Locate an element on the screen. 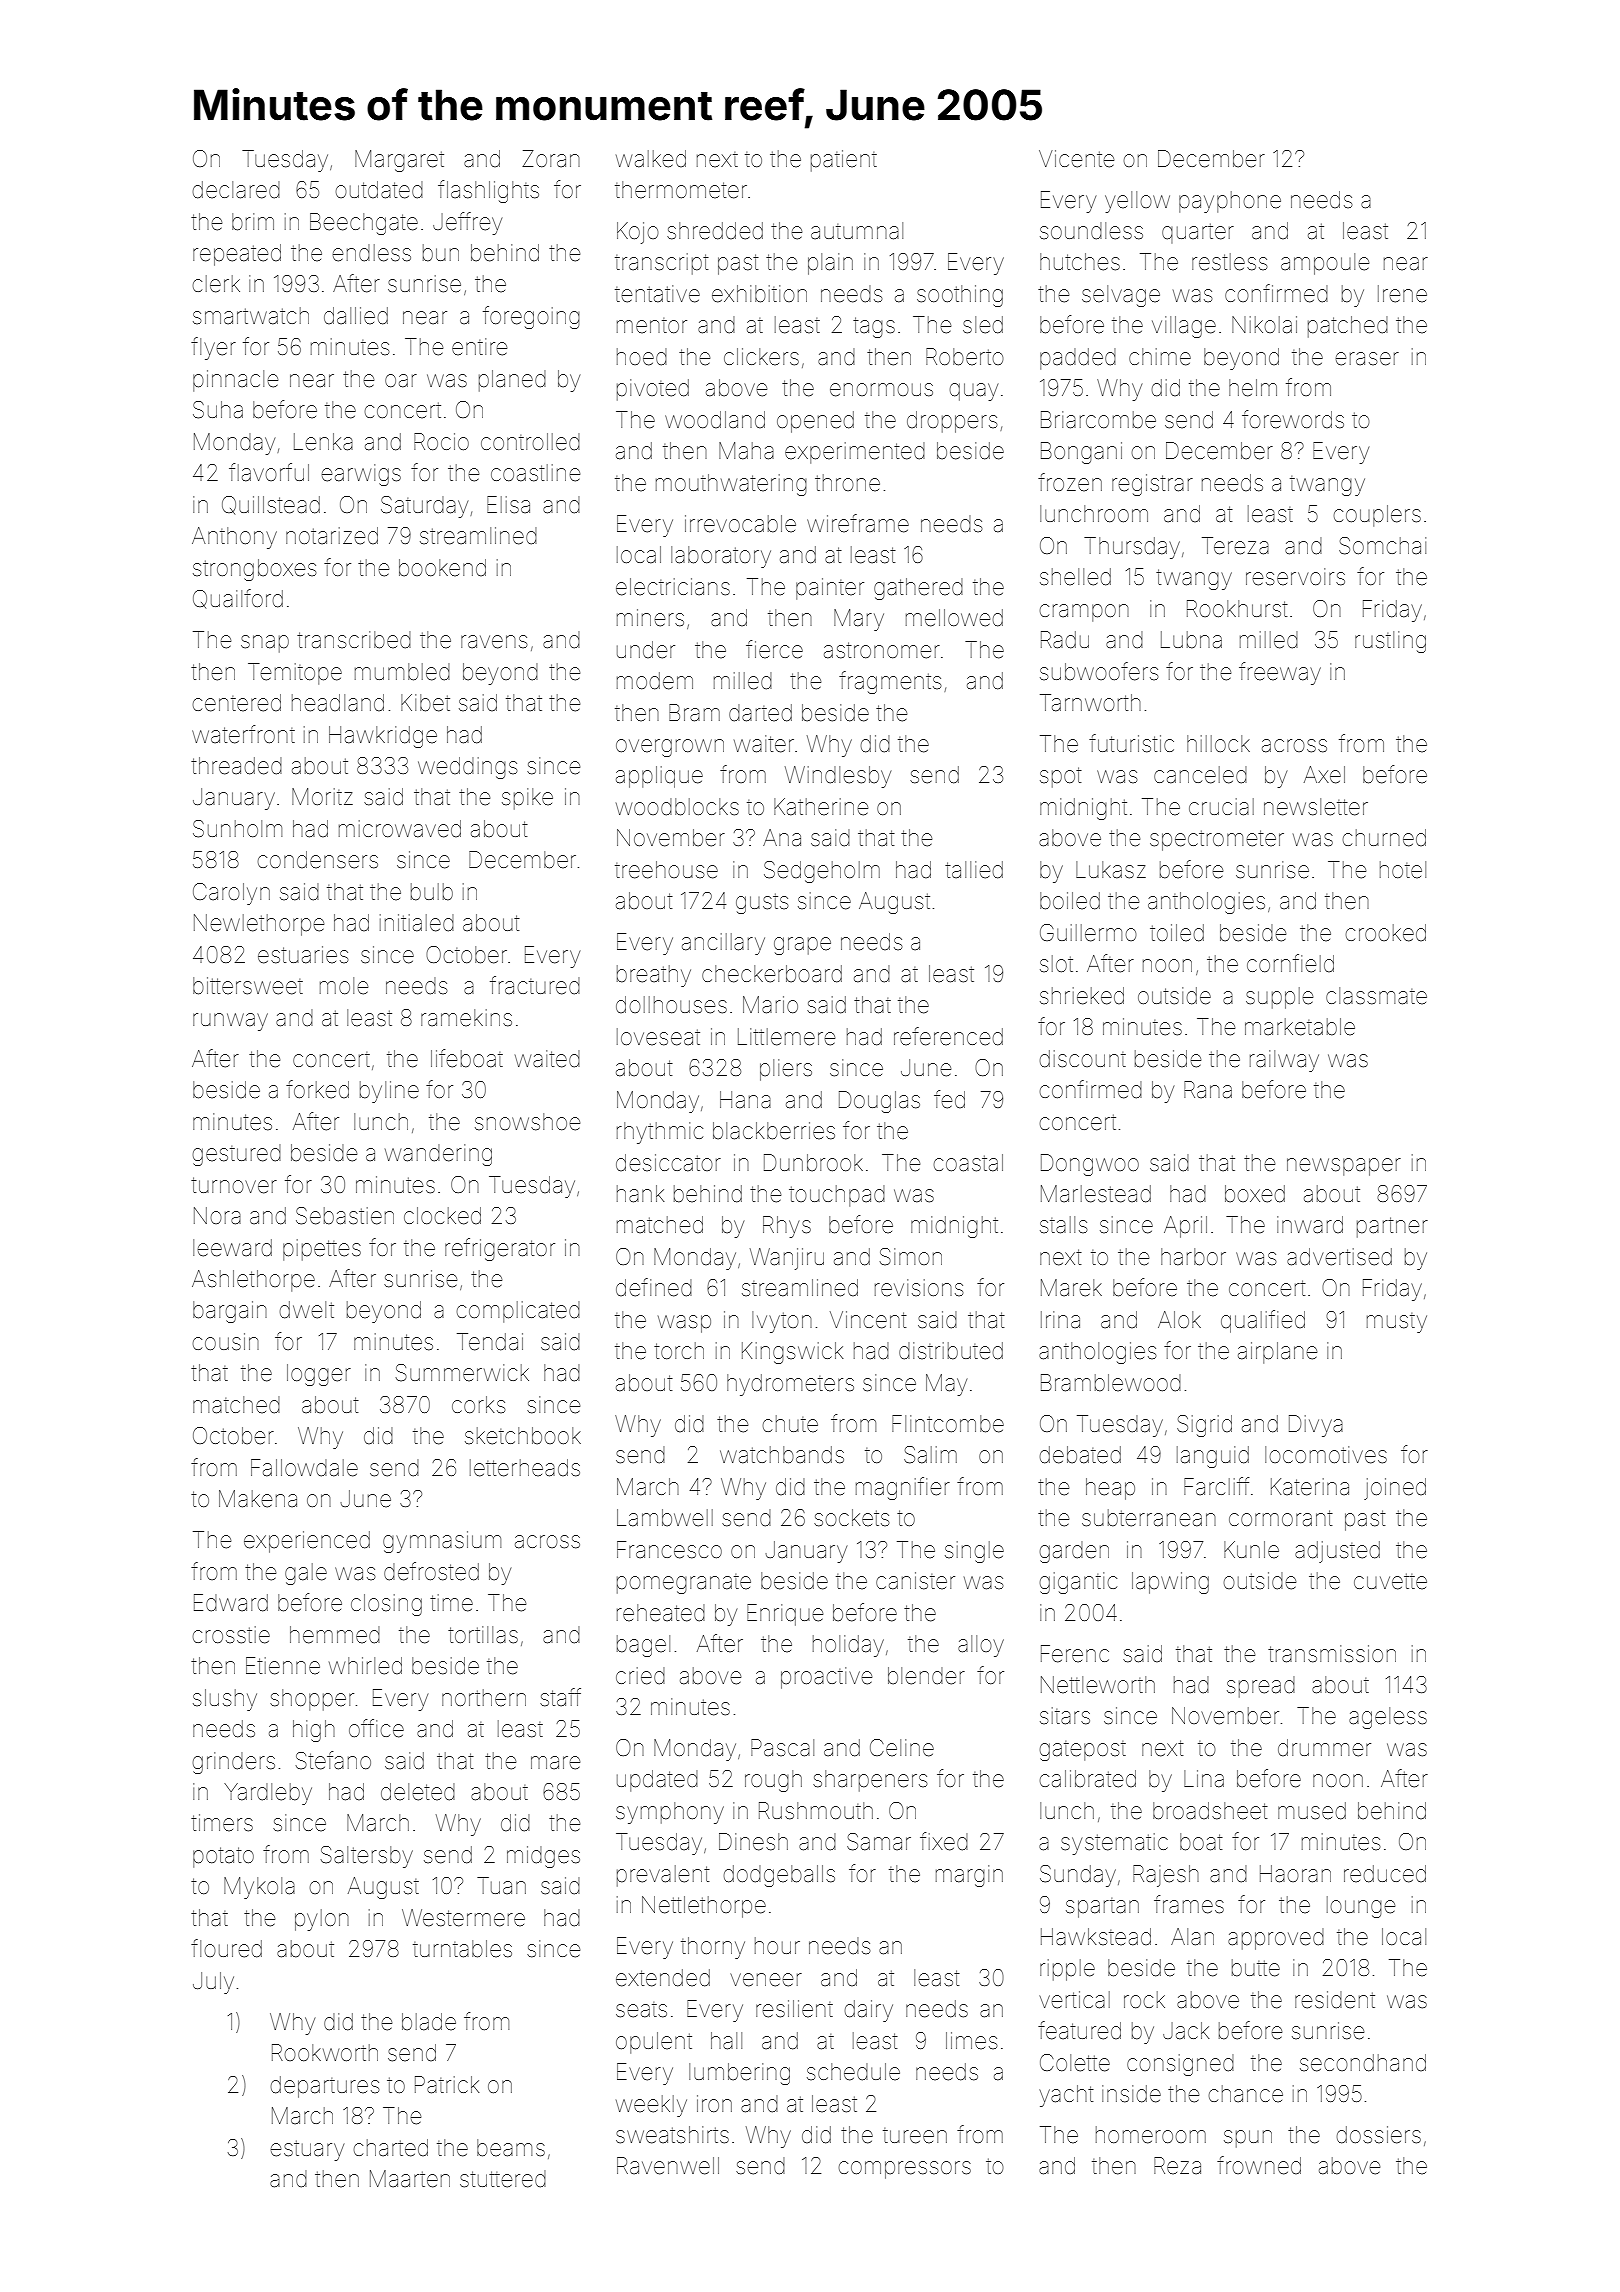 Image resolution: width=1620 pixels, height=2292 pixels. Makena is located at coordinates (258, 1499).
